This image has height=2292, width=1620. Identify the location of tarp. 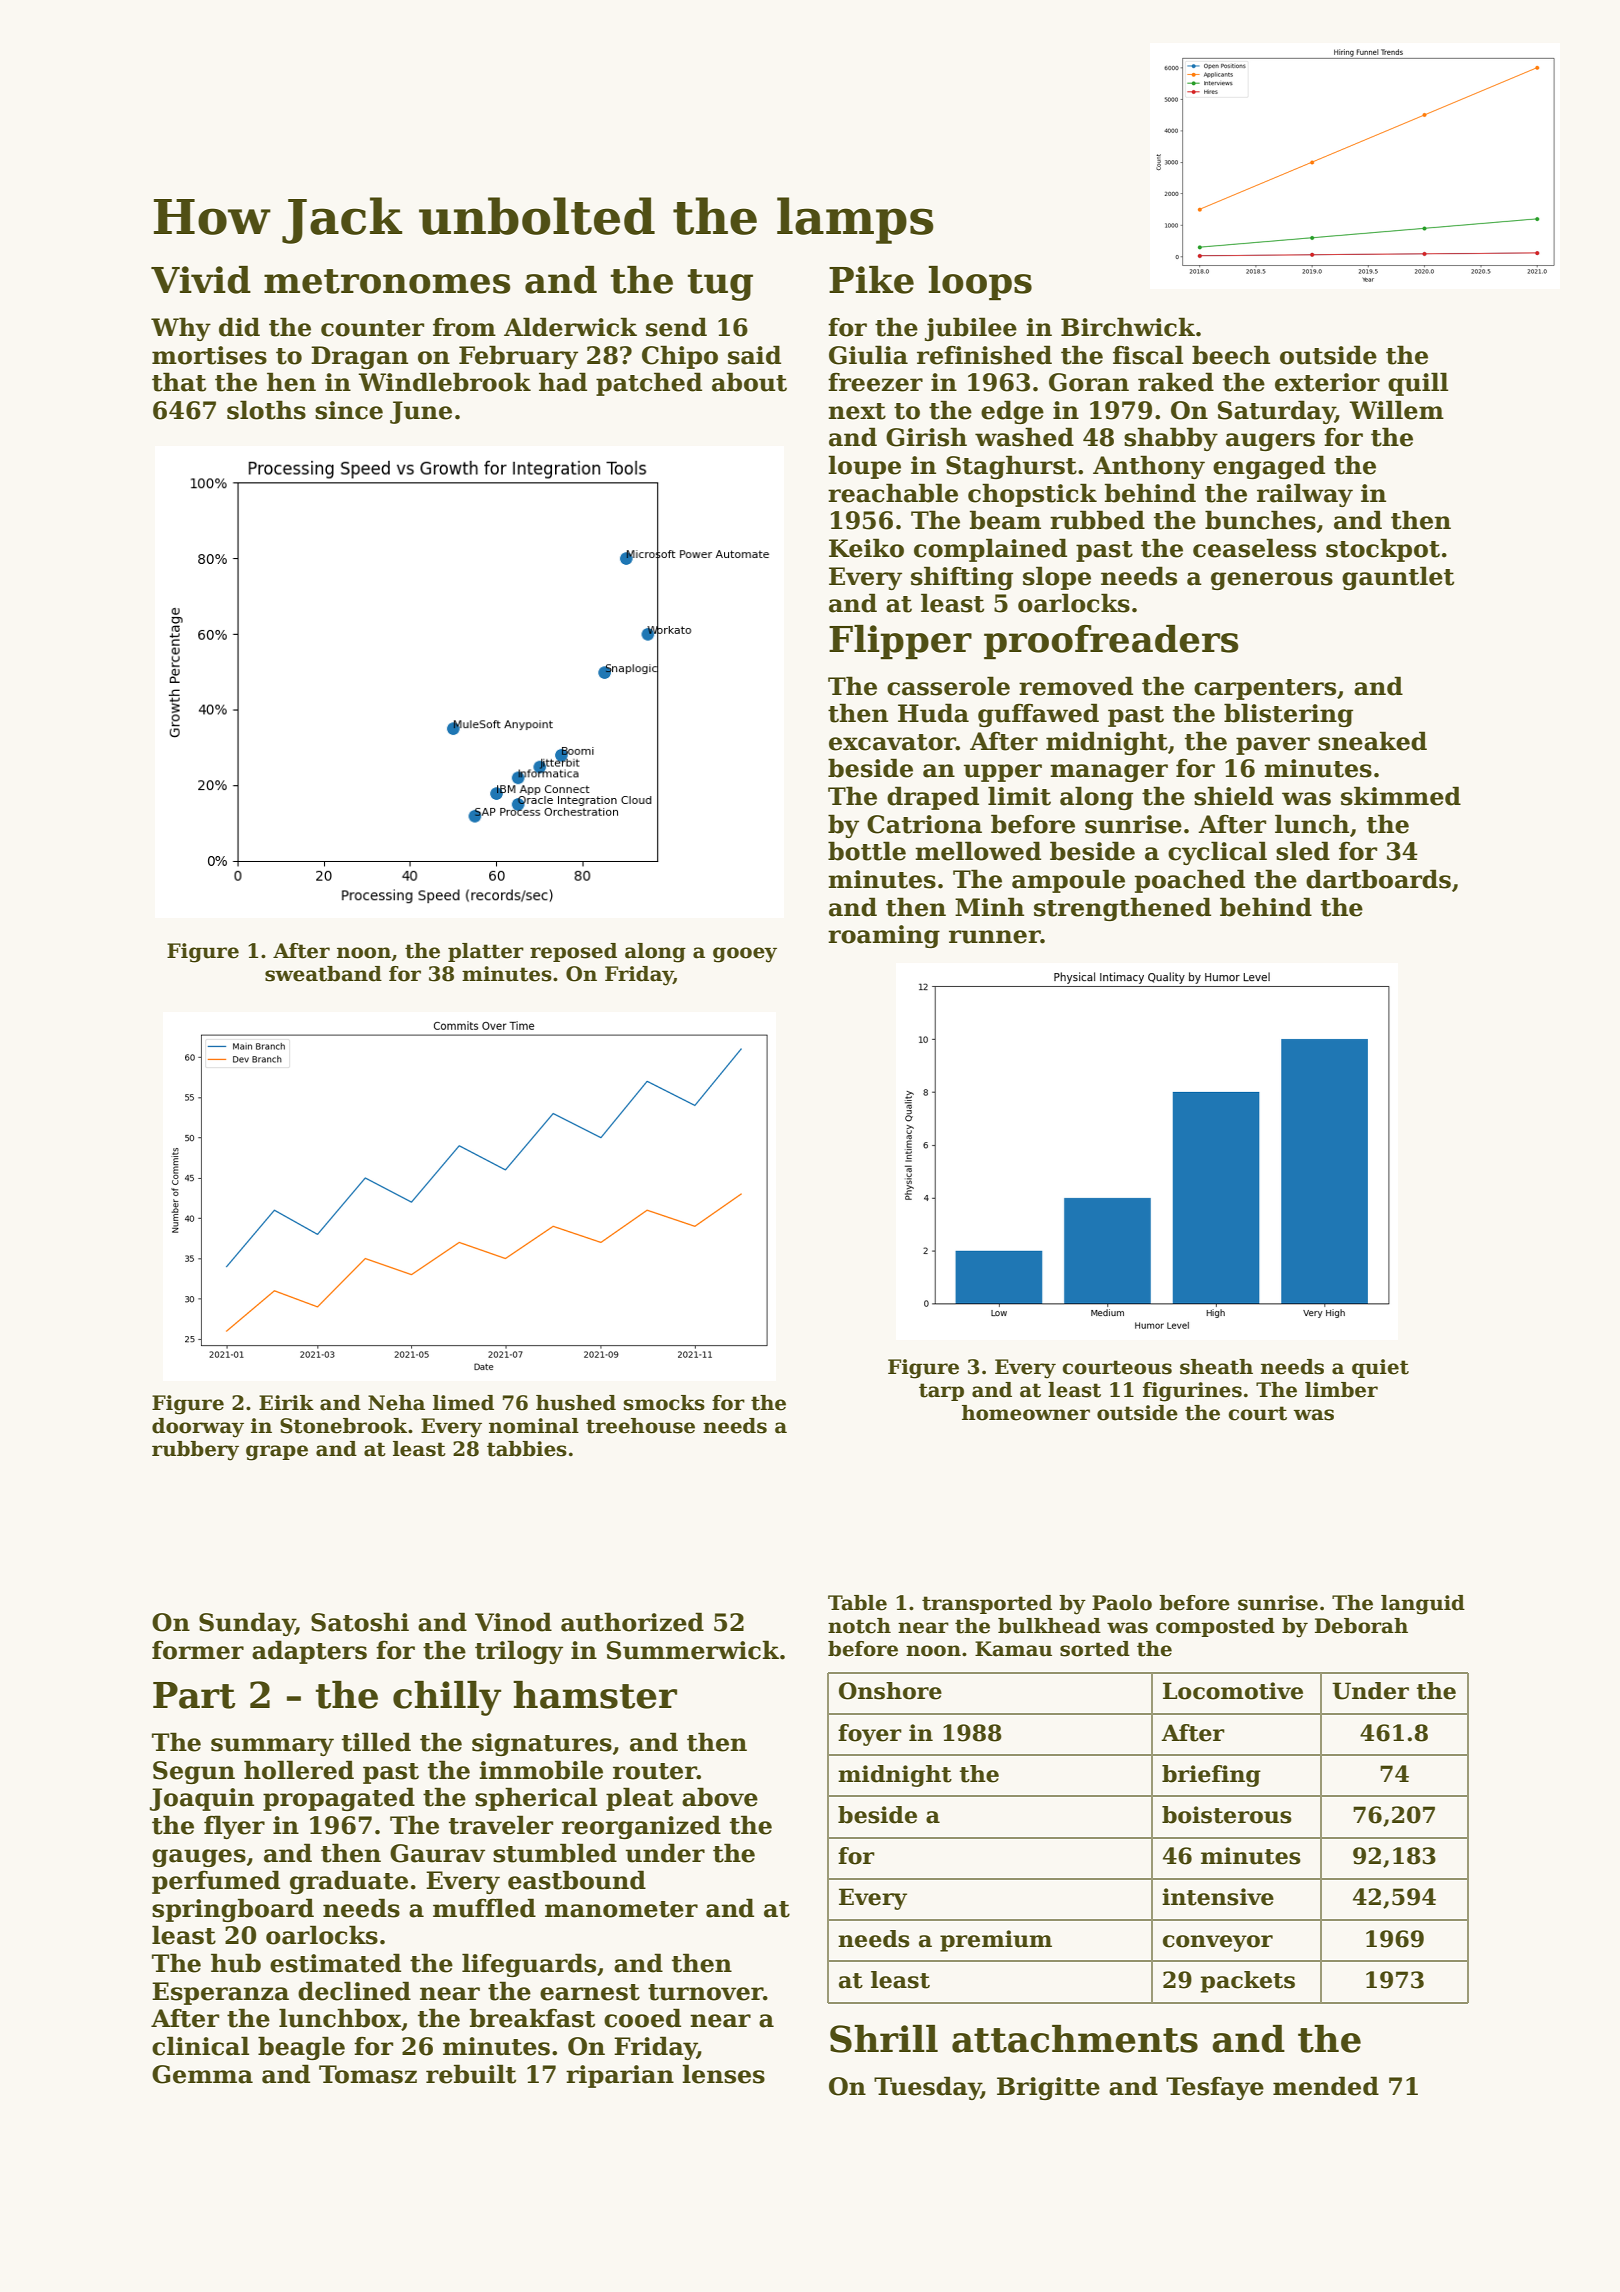
(941, 1392).
